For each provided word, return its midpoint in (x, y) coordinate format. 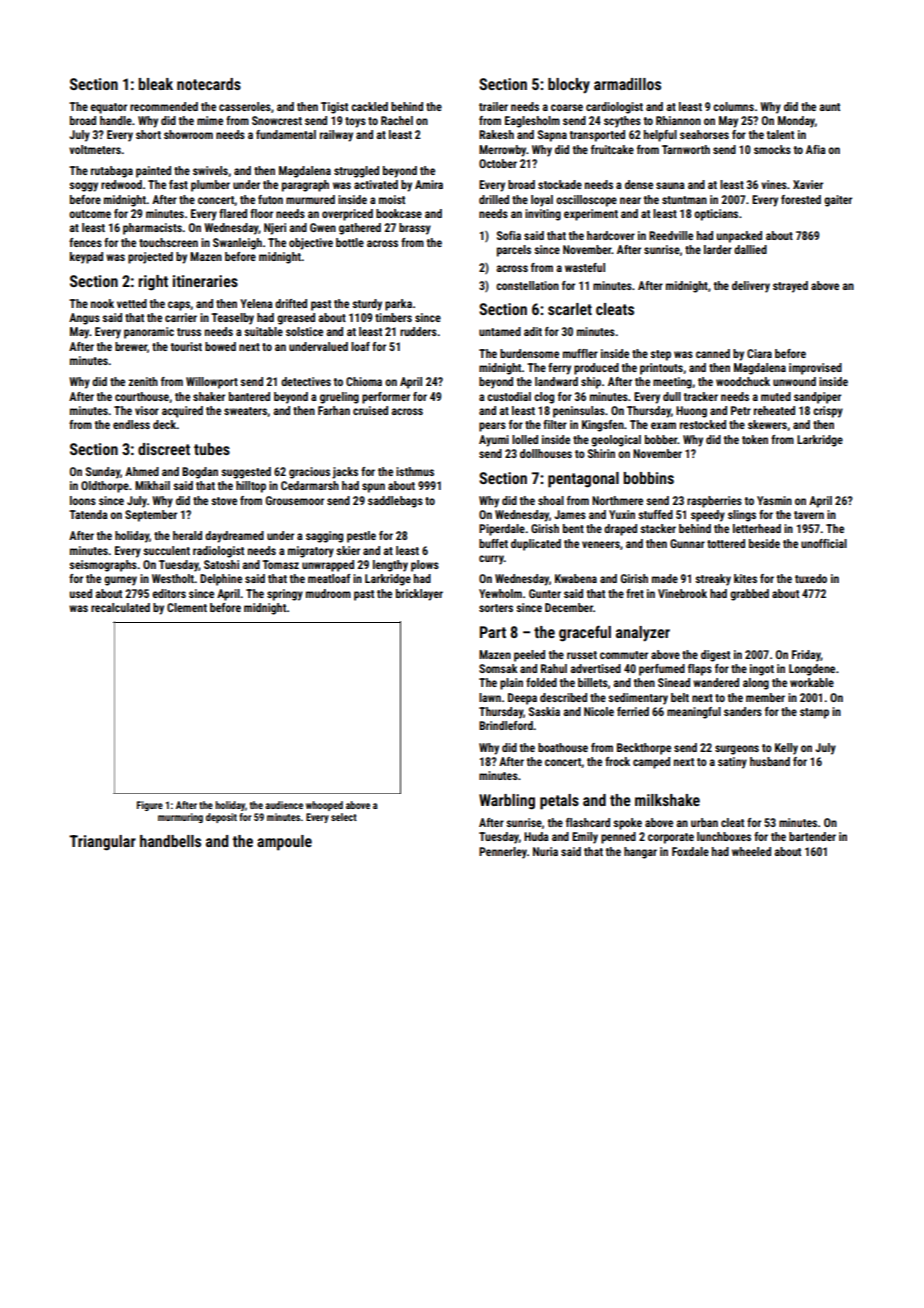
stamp (814, 713)
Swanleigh (237, 244)
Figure (150, 806)
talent (780, 134)
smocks (772, 149)
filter (555, 424)
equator (108, 108)
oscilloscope (586, 201)
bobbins (648, 478)
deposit (221, 818)
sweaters (246, 412)
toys (355, 122)
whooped (324, 806)
